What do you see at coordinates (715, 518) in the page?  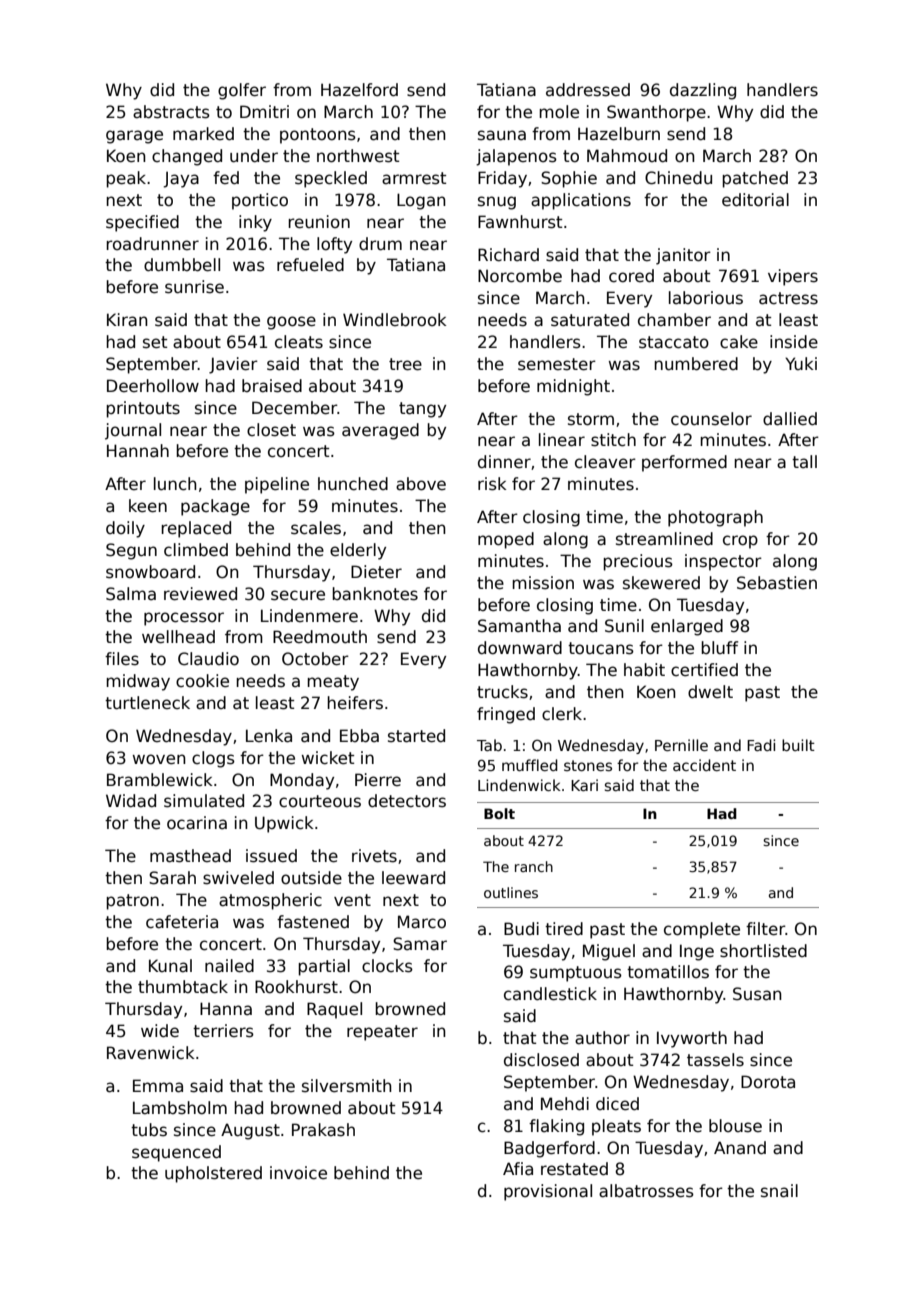 I see `photograph` at bounding box center [715, 518].
